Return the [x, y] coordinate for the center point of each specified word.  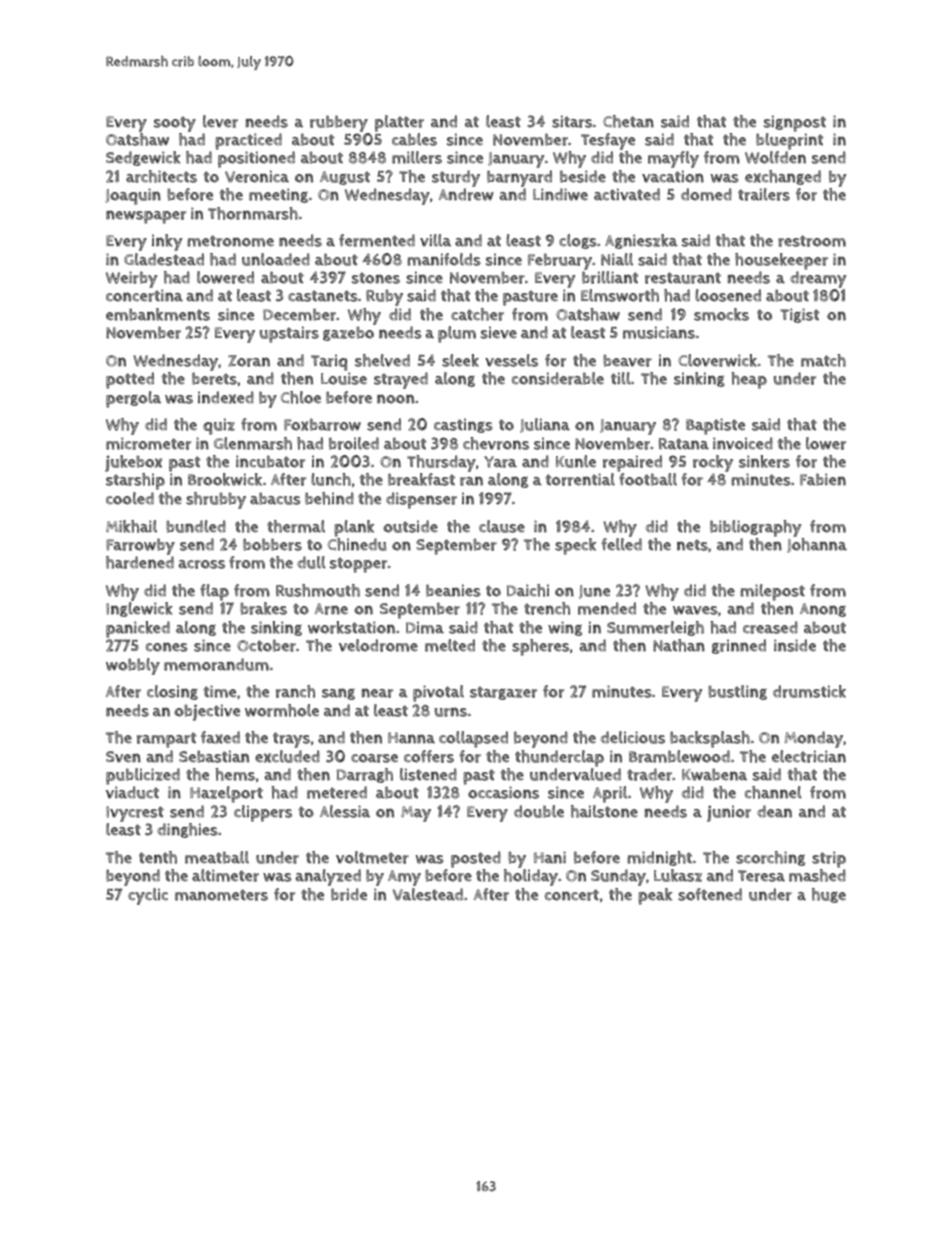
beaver [627, 360]
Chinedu [357, 544]
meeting [278, 195]
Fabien [823, 479]
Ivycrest [135, 814]
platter [399, 123]
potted [130, 380]
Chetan [628, 121]
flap [214, 592]
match [823, 360]
